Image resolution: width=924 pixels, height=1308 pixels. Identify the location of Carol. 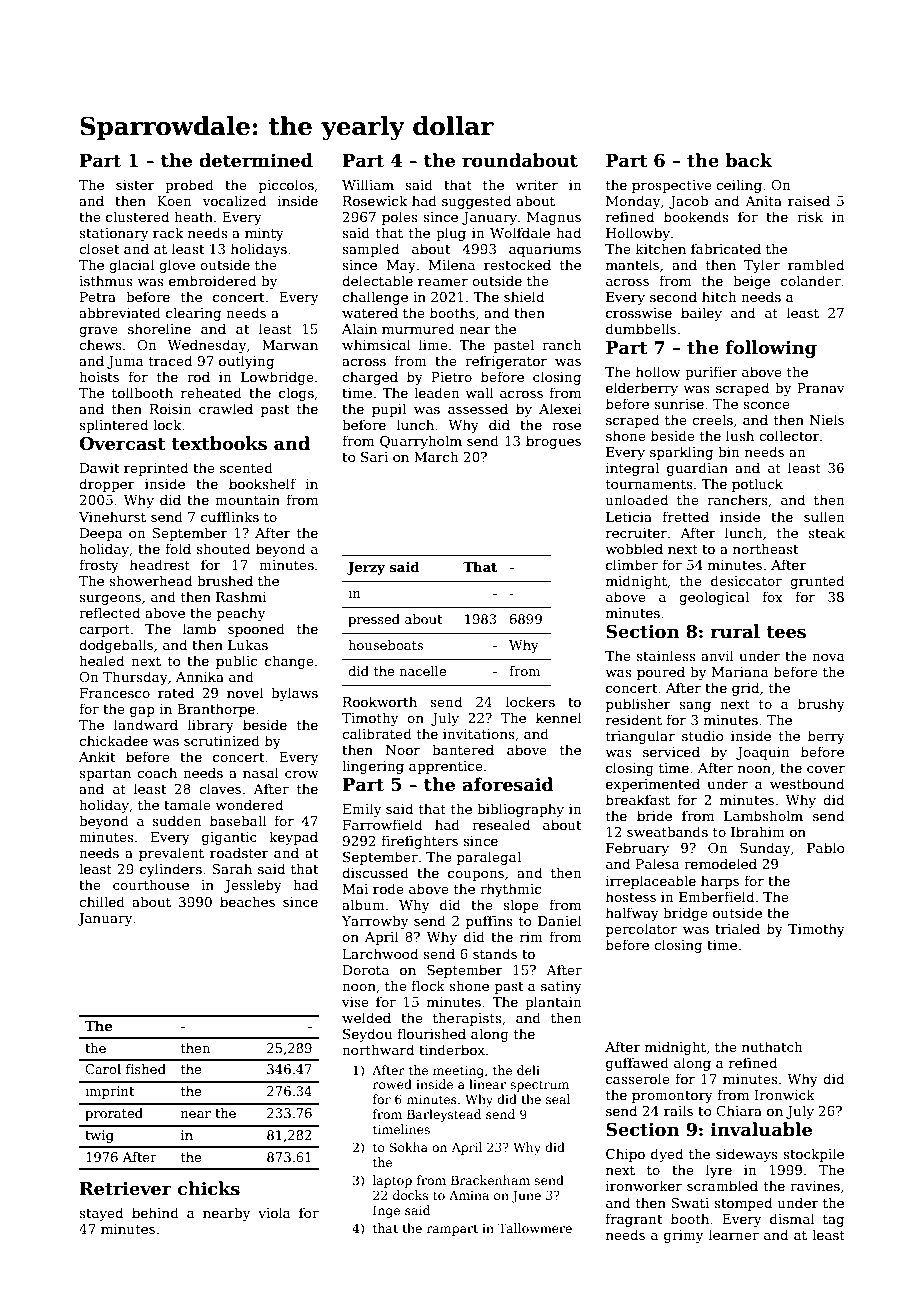
(103, 1069).
